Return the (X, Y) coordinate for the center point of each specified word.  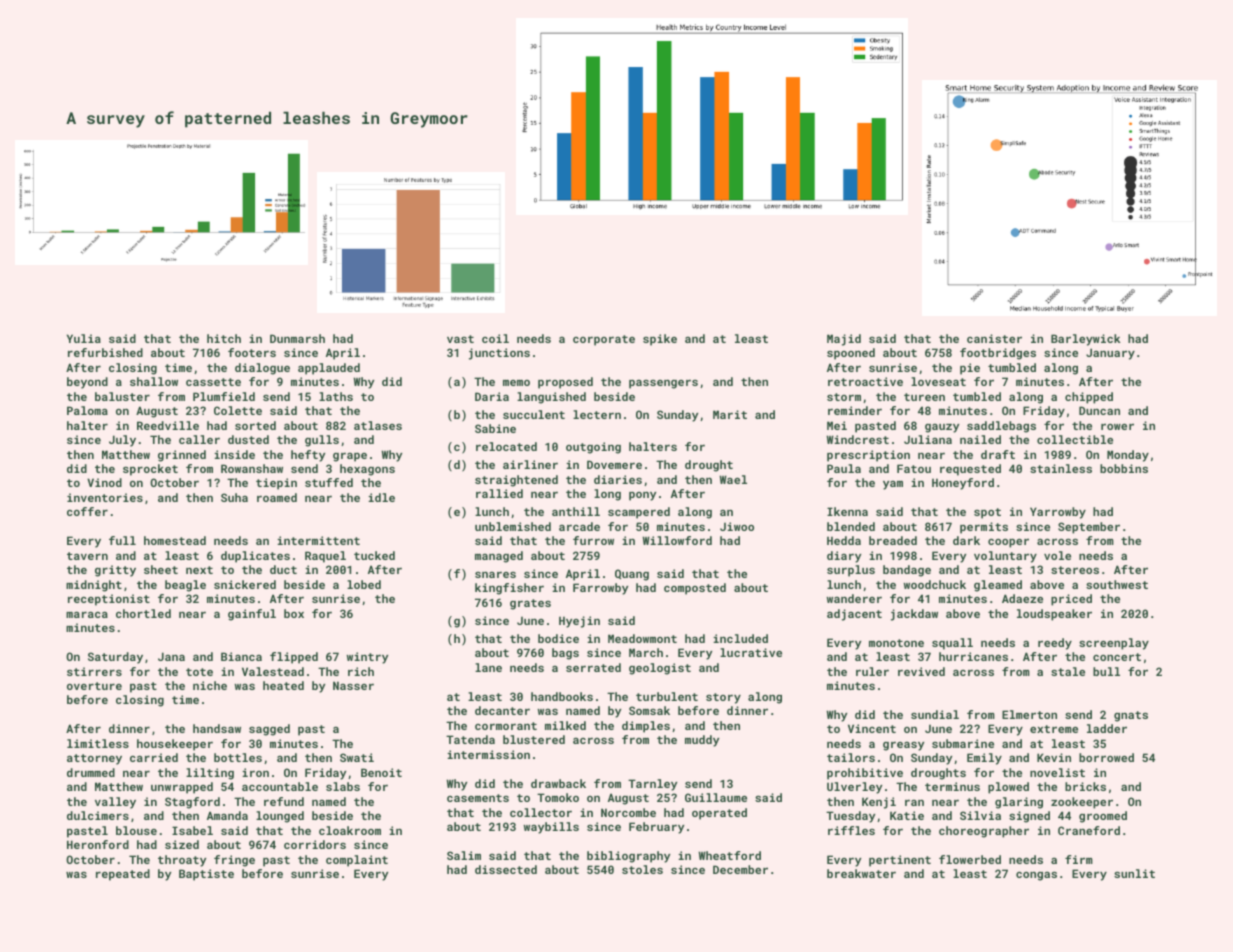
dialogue (262, 369)
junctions (499, 354)
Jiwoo (737, 526)
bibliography (628, 857)
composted (695, 589)
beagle (185, 586)
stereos (1075, 570)
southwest (1117, 584)
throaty (182, 861)
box (294, 613)
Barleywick (1085, 340)
